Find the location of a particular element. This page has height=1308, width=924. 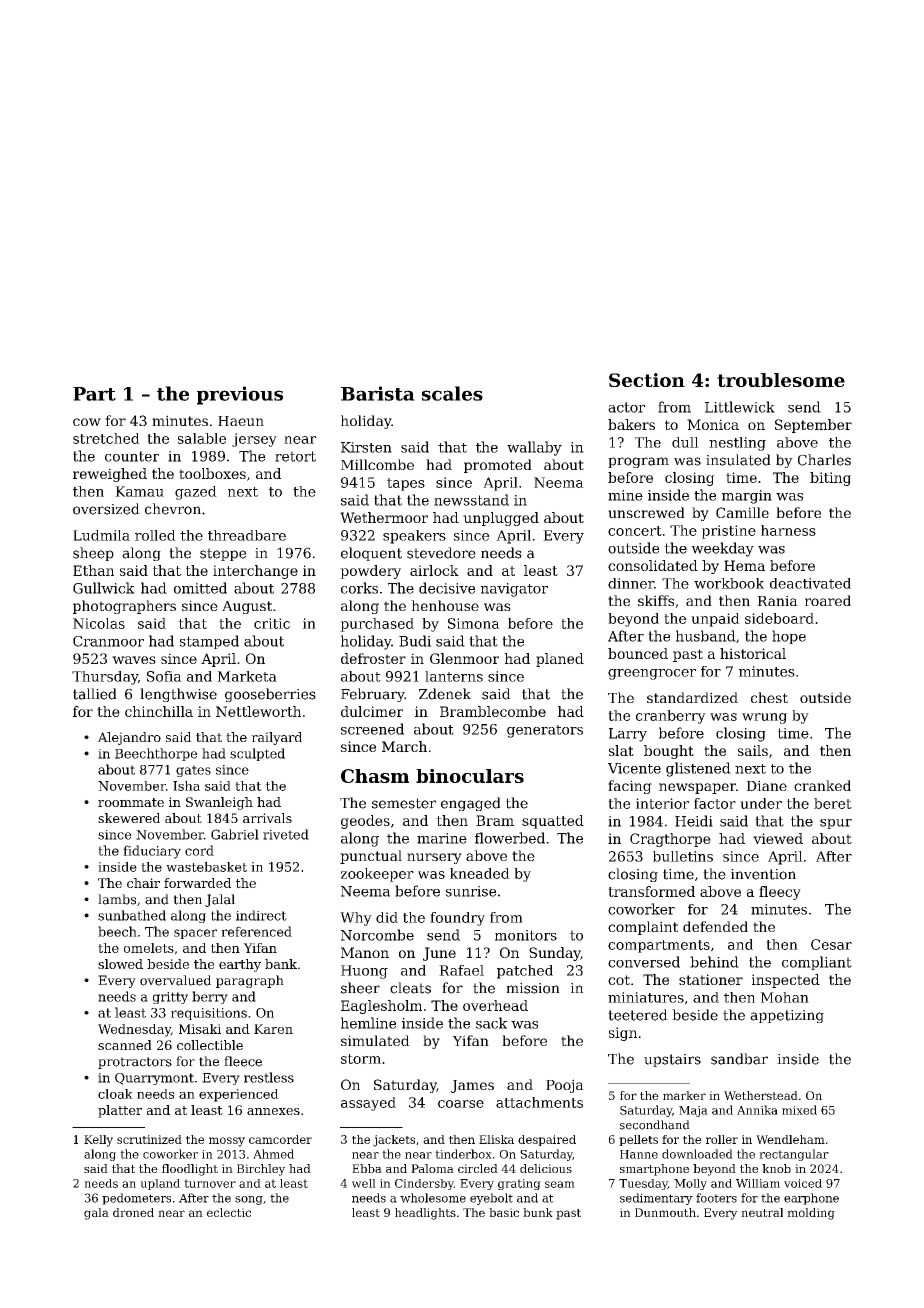

tapes is located at coordinates (406, 484).
